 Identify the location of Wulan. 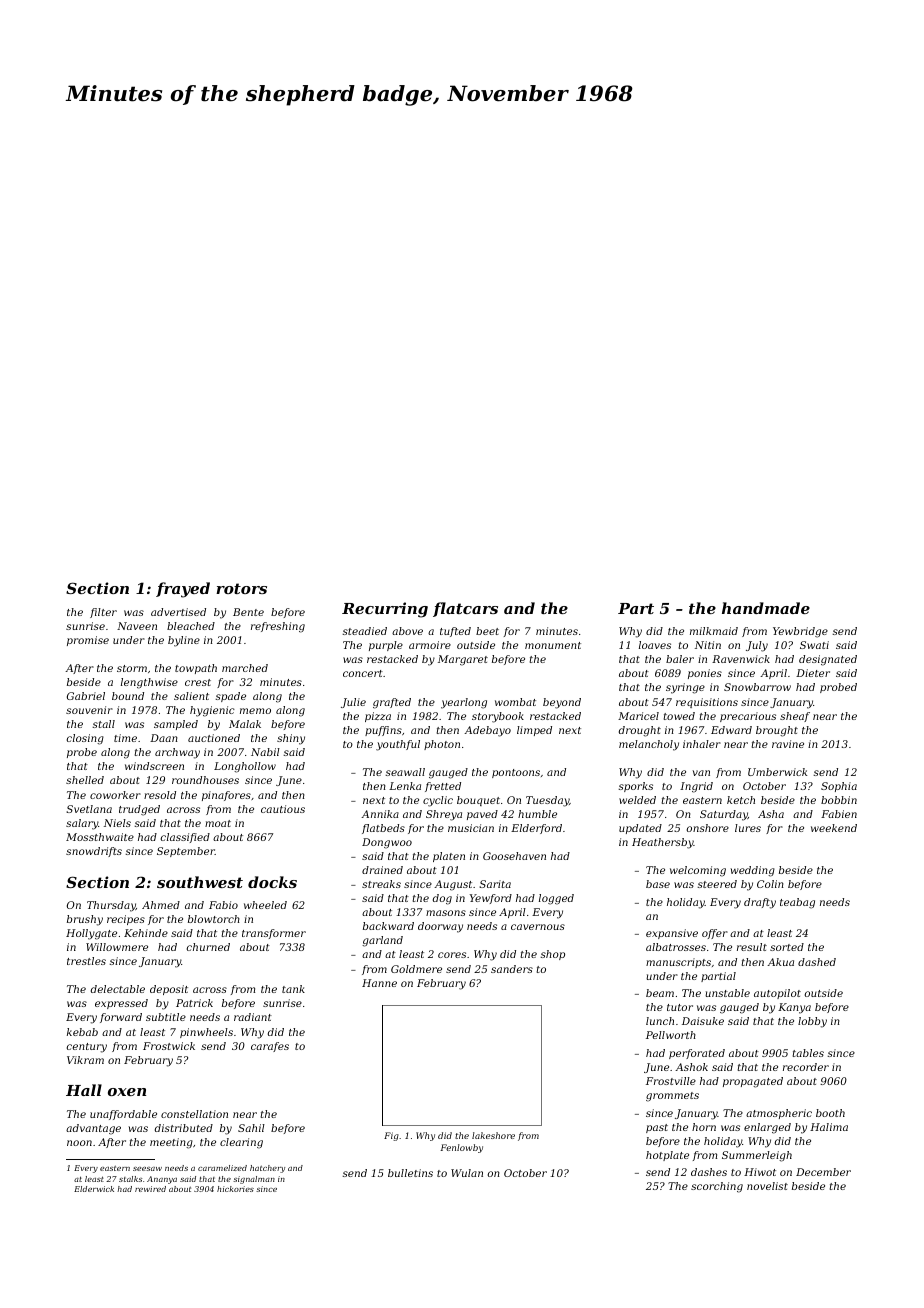
(467, 1173).
